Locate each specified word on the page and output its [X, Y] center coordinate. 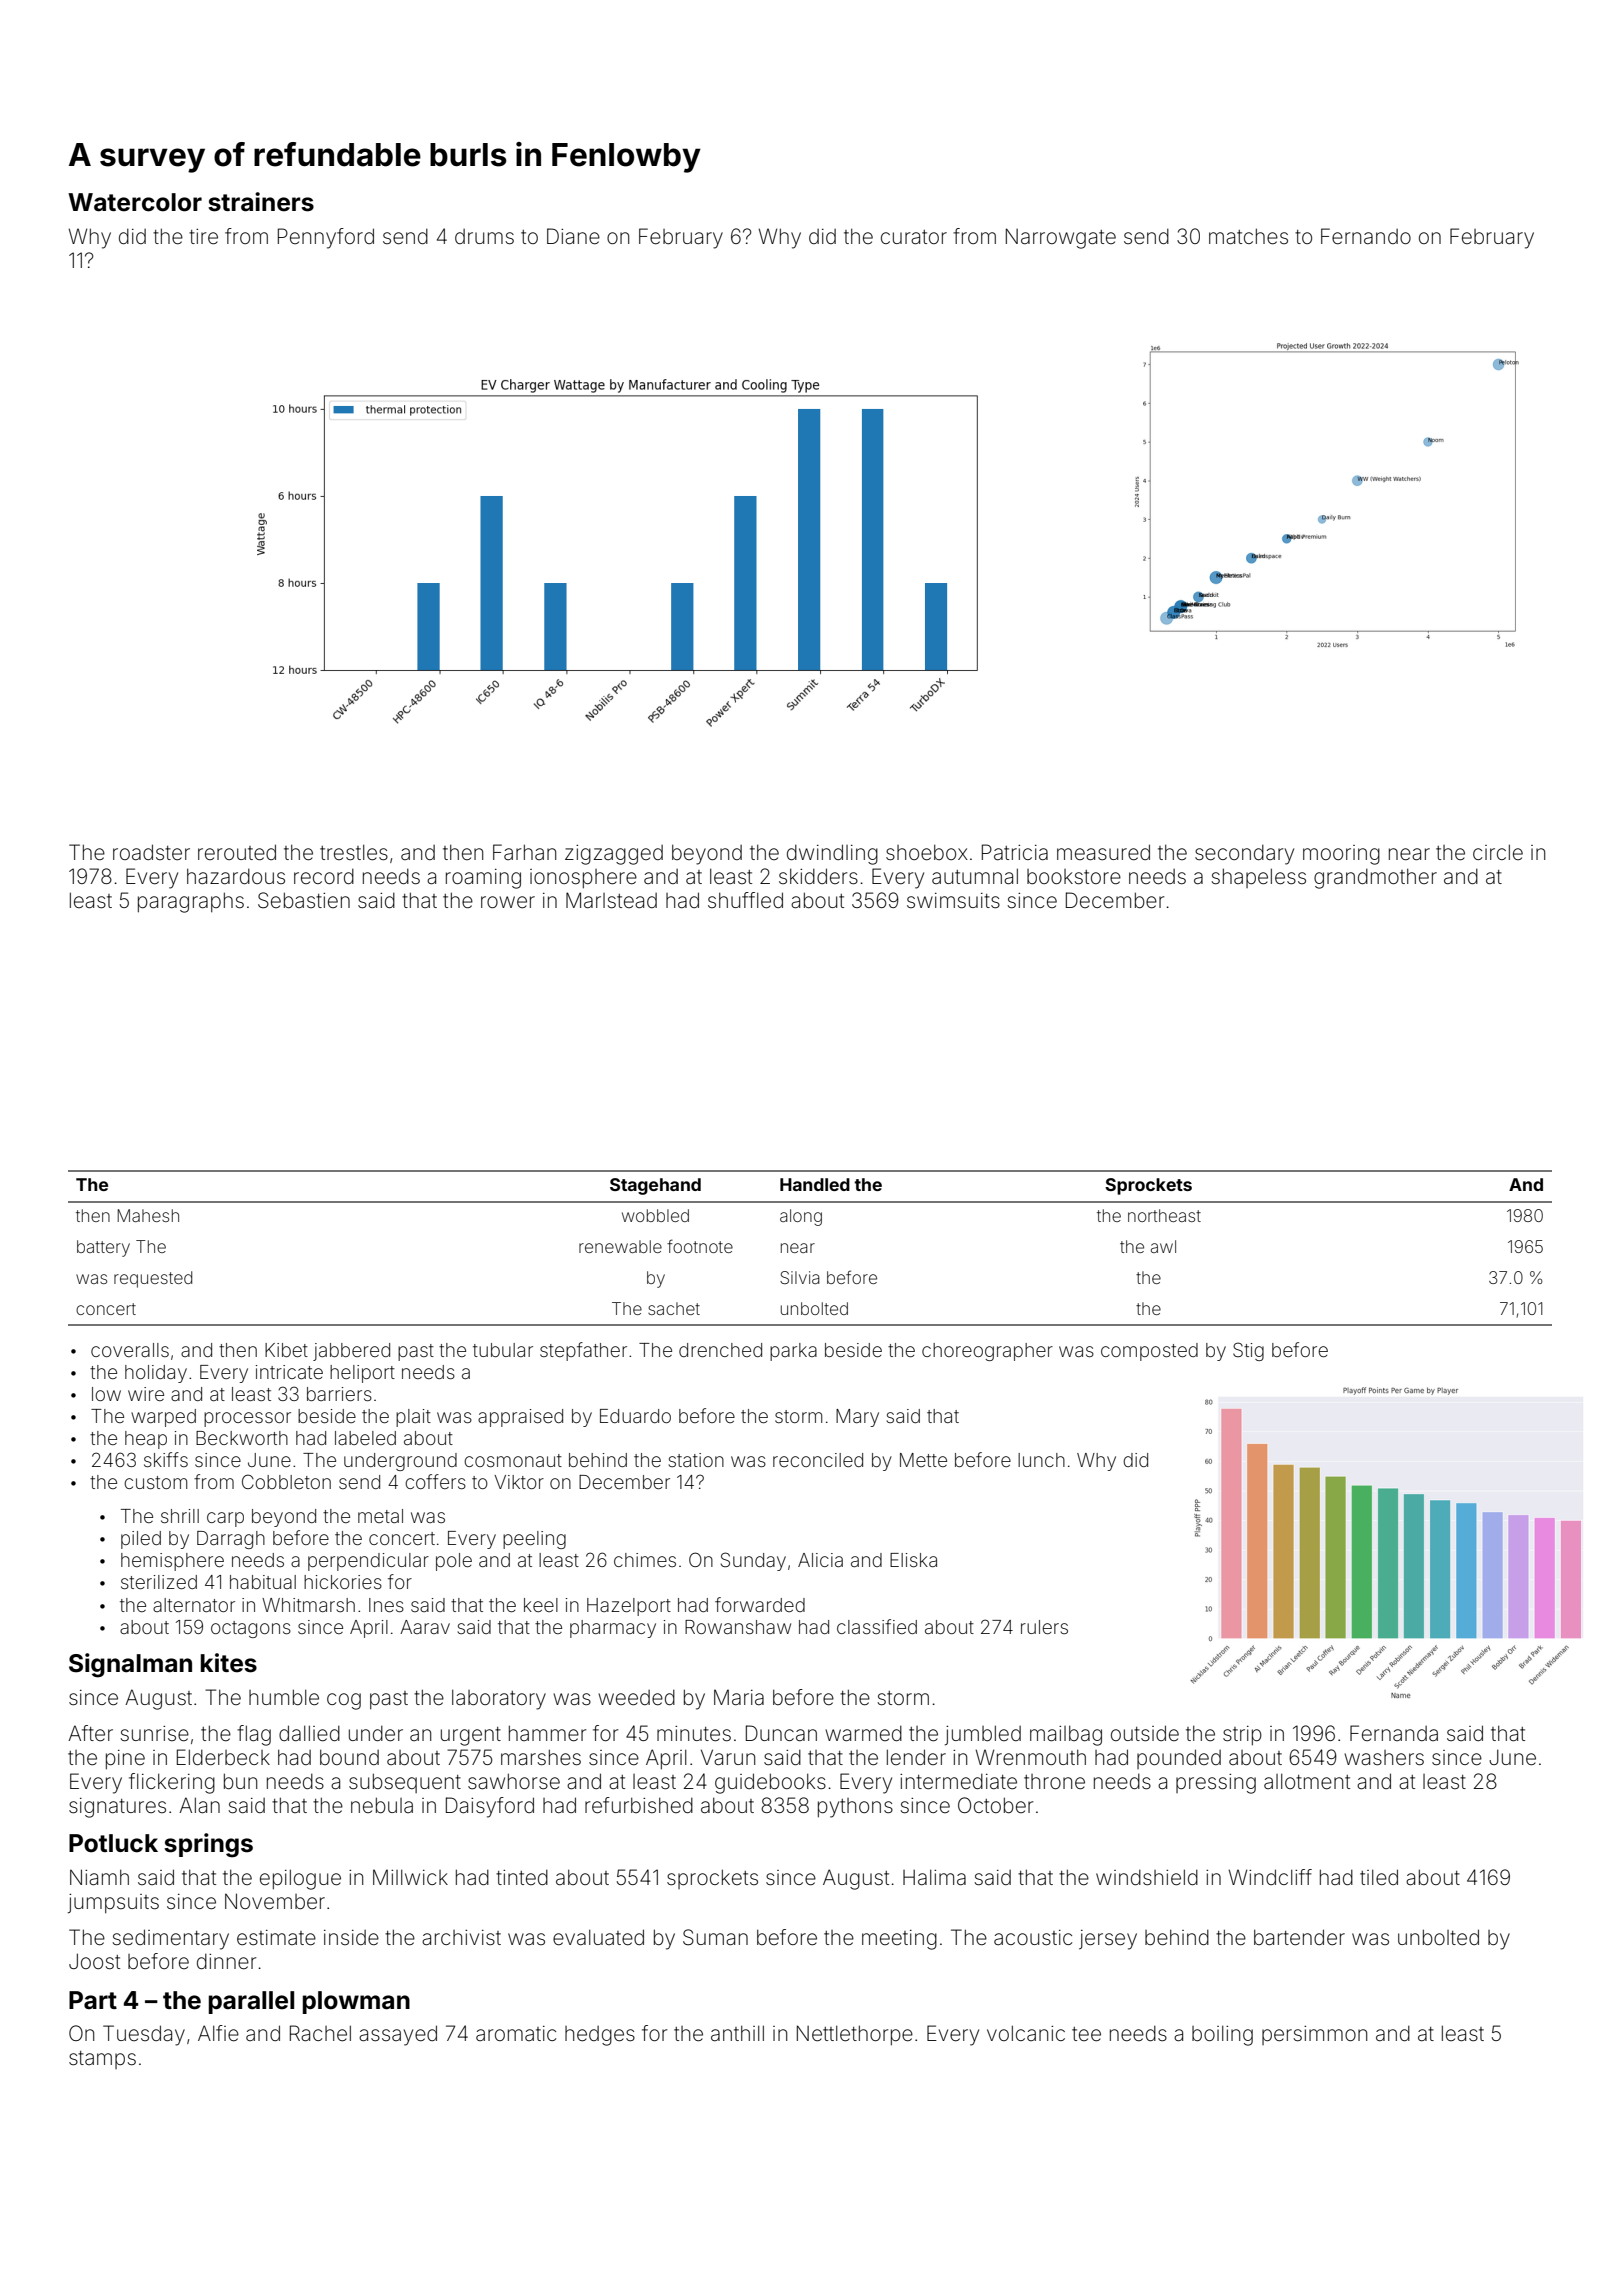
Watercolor [135, 202]
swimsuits [953, 900]
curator [914, 237]
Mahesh [148, 1215]
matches [1248, 236]
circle [1498, 852]
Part [93, 2000]
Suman [715, 1937]
